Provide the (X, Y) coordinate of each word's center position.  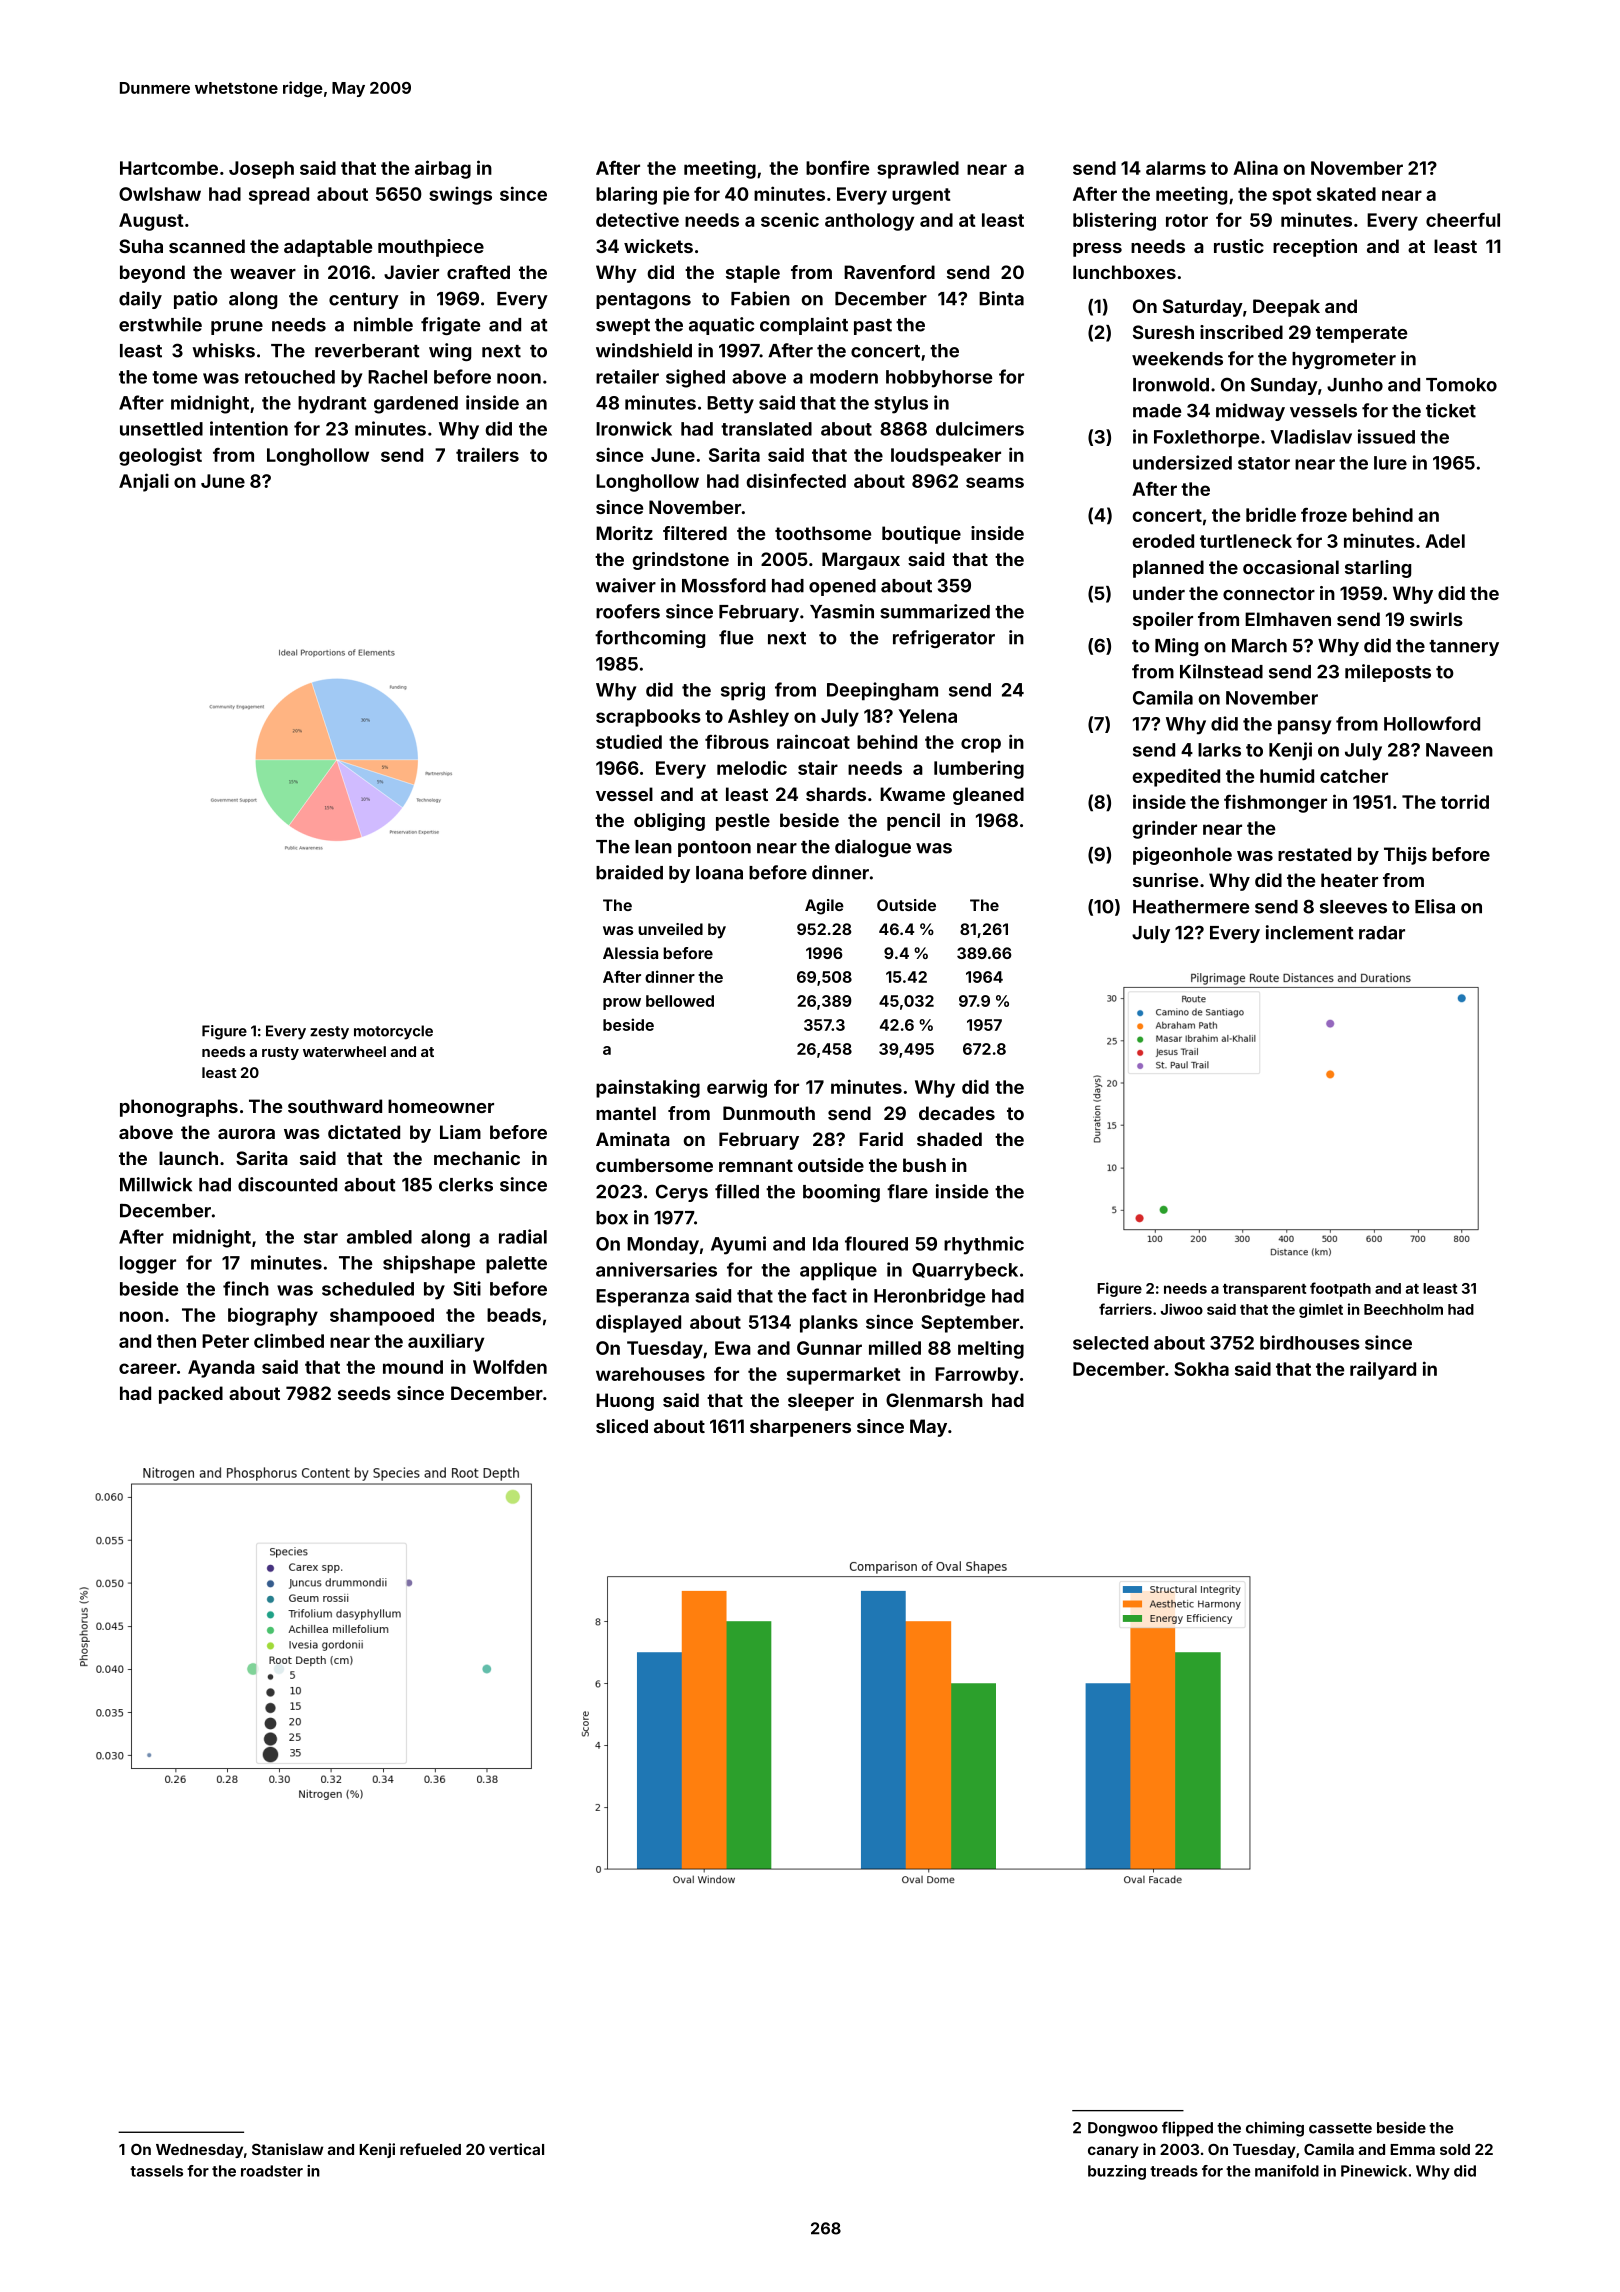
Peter (225, 1341)
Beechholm (1403, 1309)
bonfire (837, 167)
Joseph (261, 170)
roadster (272, 2171)
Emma (1412, 2149)
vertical (516, 2149)
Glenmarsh (934, 1400)
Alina (1255, 168)
